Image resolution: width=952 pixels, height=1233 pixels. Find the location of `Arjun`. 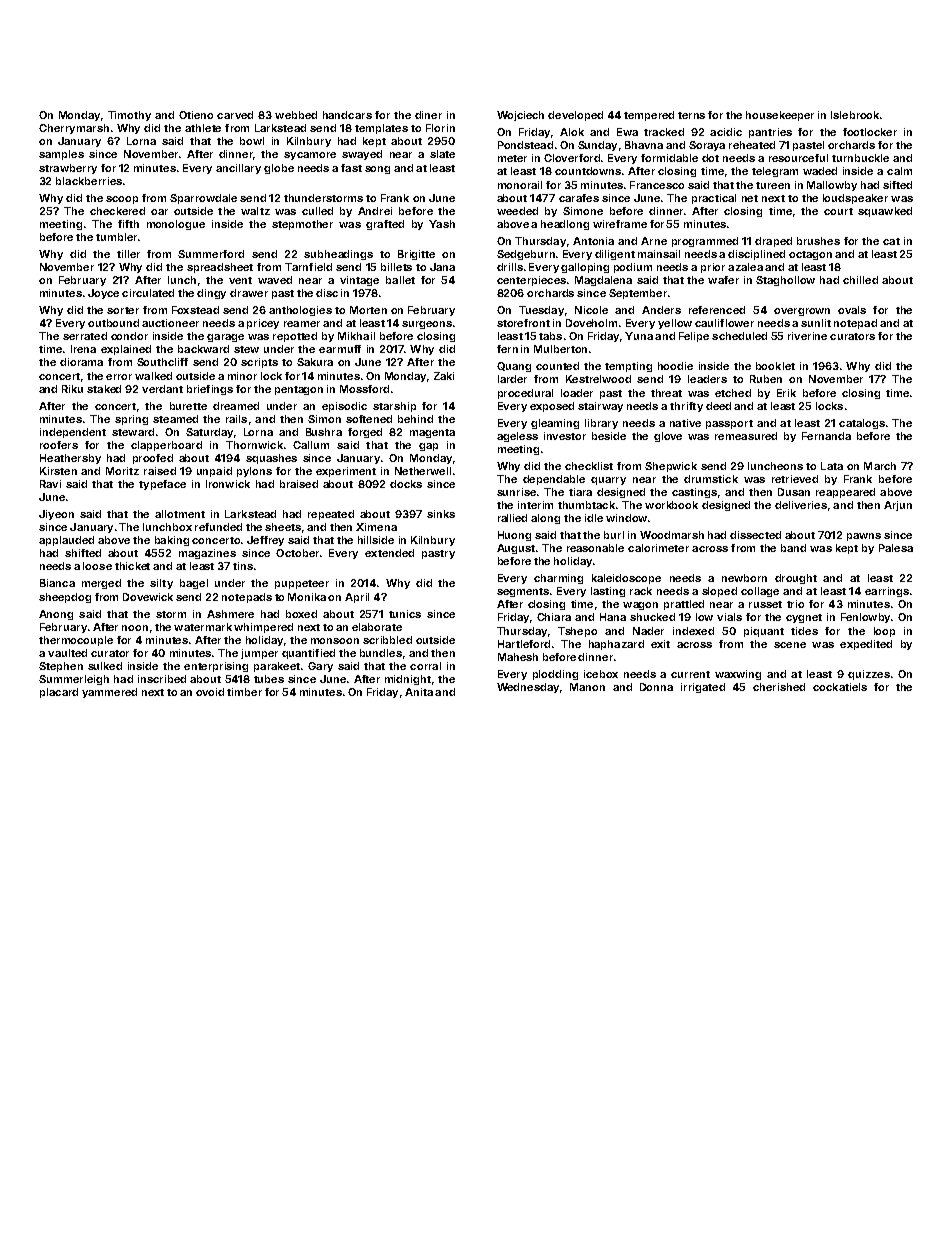

Arjun is located at coordinates (898, 506).
